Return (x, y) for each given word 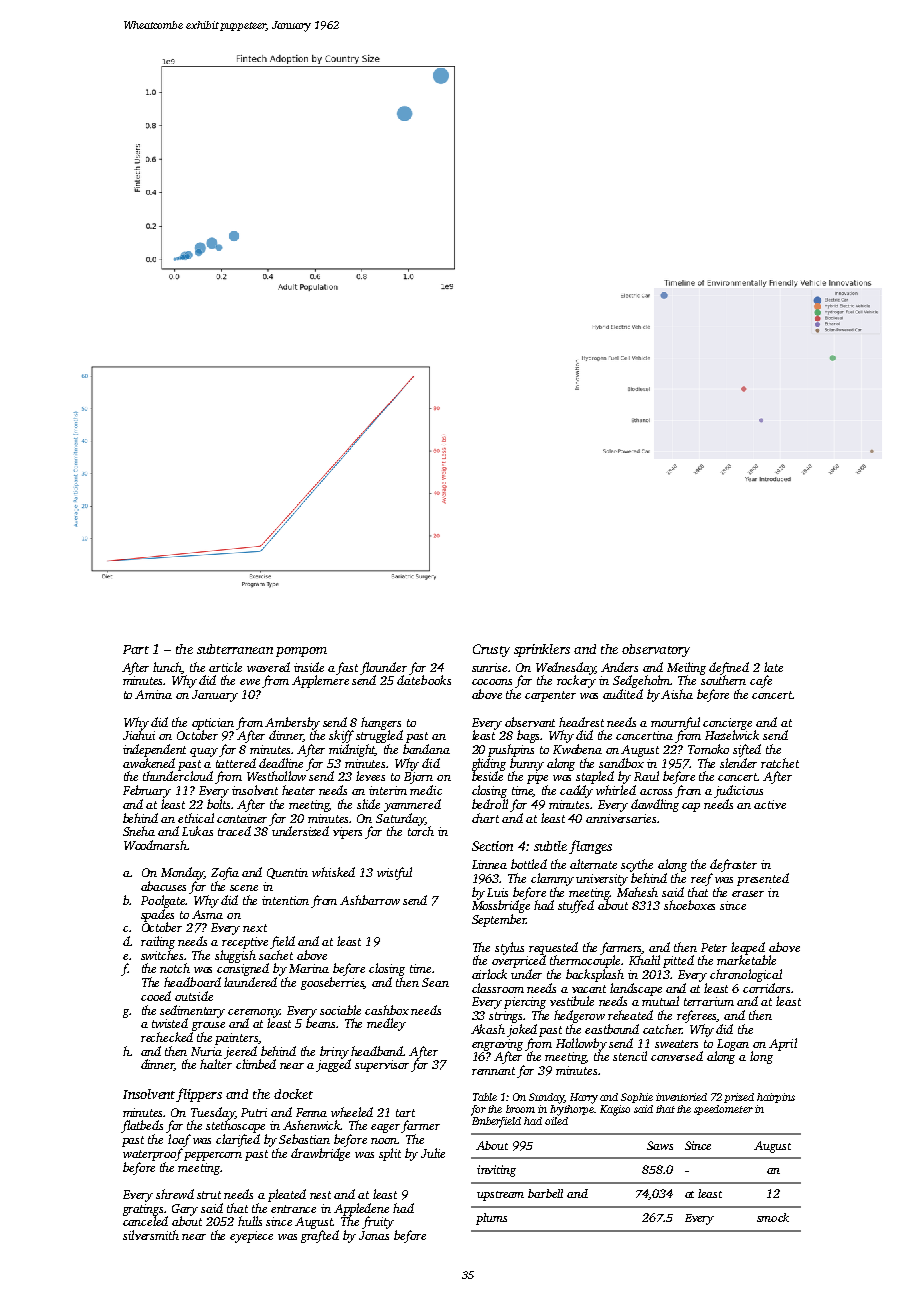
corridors (766, 988)
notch (175, 968)
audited (623, 694)
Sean (435, 982)
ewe (250, 682)
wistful (394, 873)
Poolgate (163, 901)
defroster (733, 865)
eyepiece (251, 1237)
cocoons (492, 682)
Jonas (374, 1235)
